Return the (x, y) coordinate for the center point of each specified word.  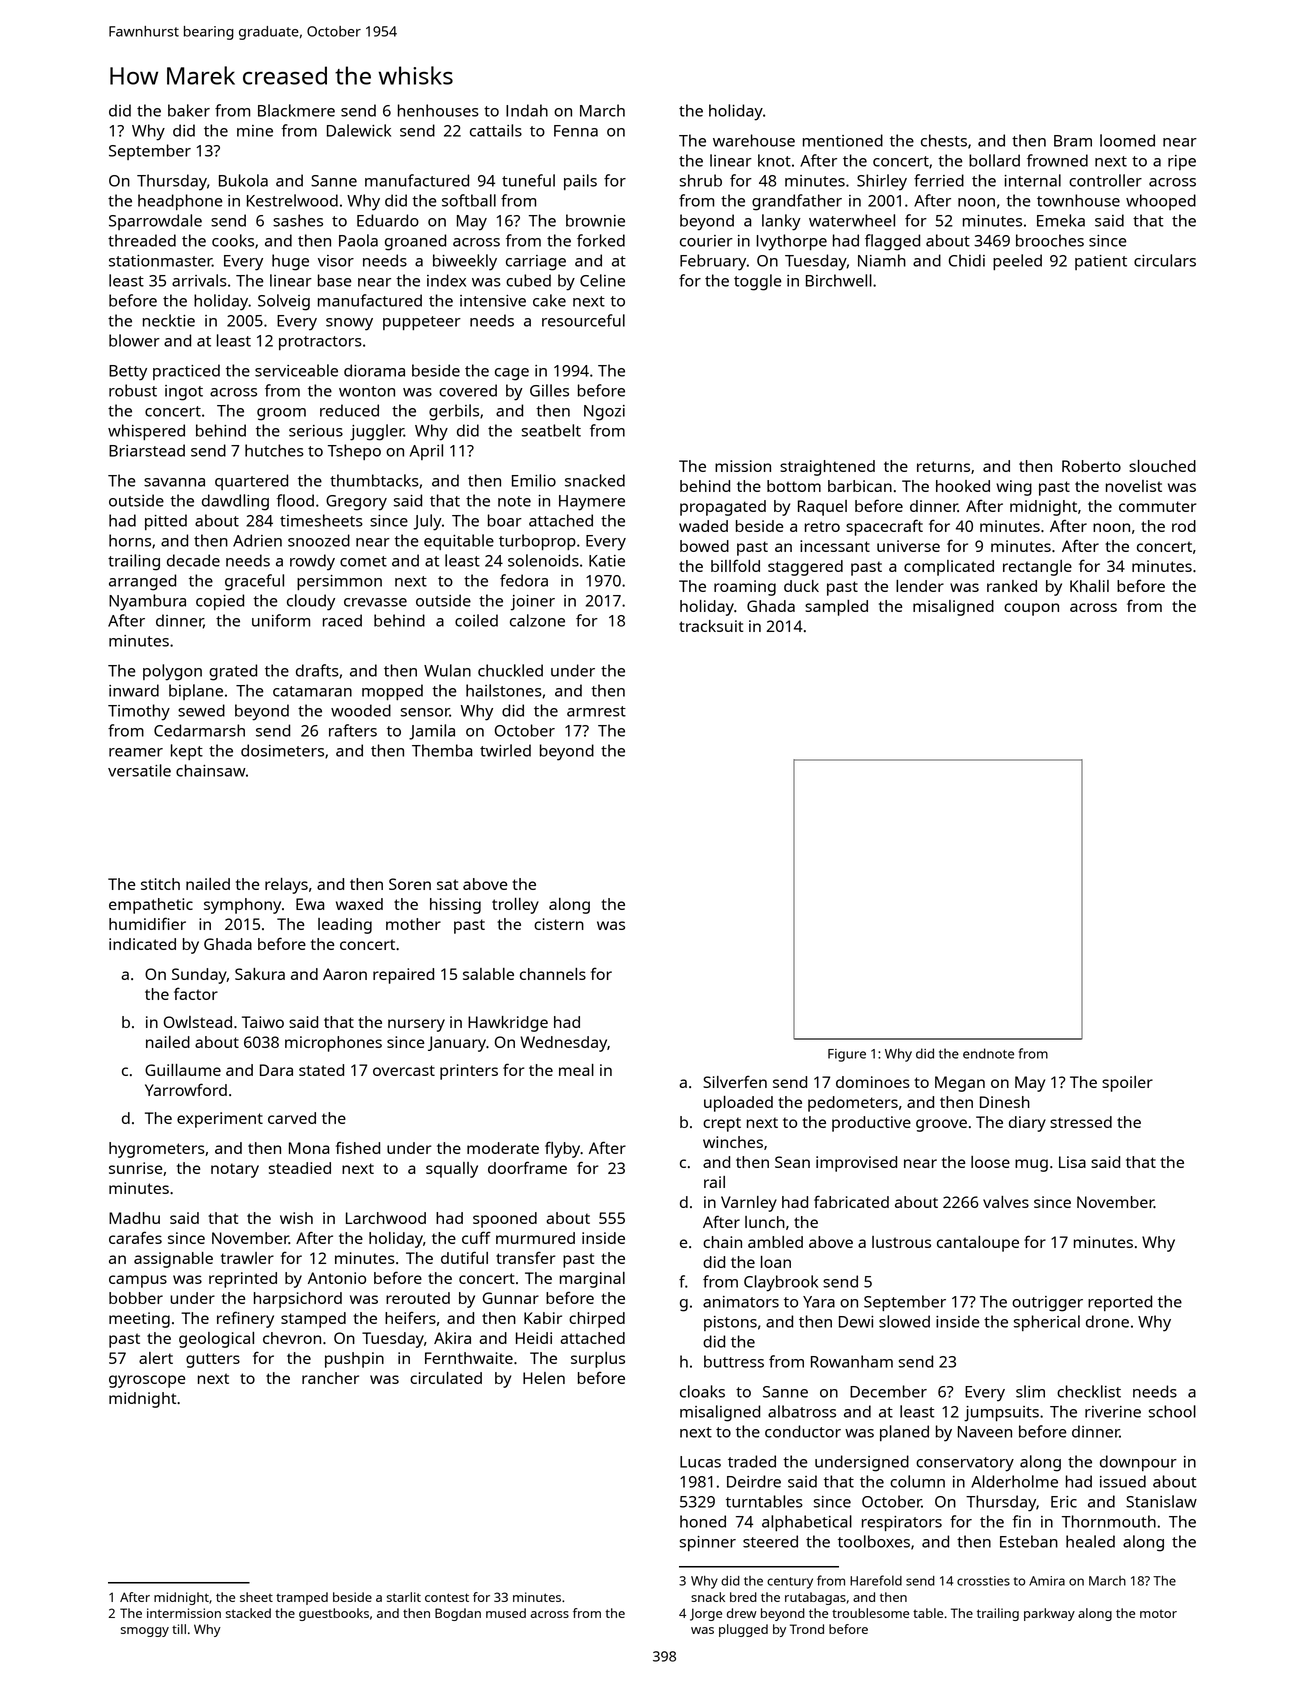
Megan (960, 1084)
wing (1014, 488)
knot (774, 160)
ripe (1182, 162)
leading (345, 926)
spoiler (1127, 1084)
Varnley (749, 1204)
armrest (596, 711)
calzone (537, 620)
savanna (174, 482)
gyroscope (147, 1381)
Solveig (284, 302)
